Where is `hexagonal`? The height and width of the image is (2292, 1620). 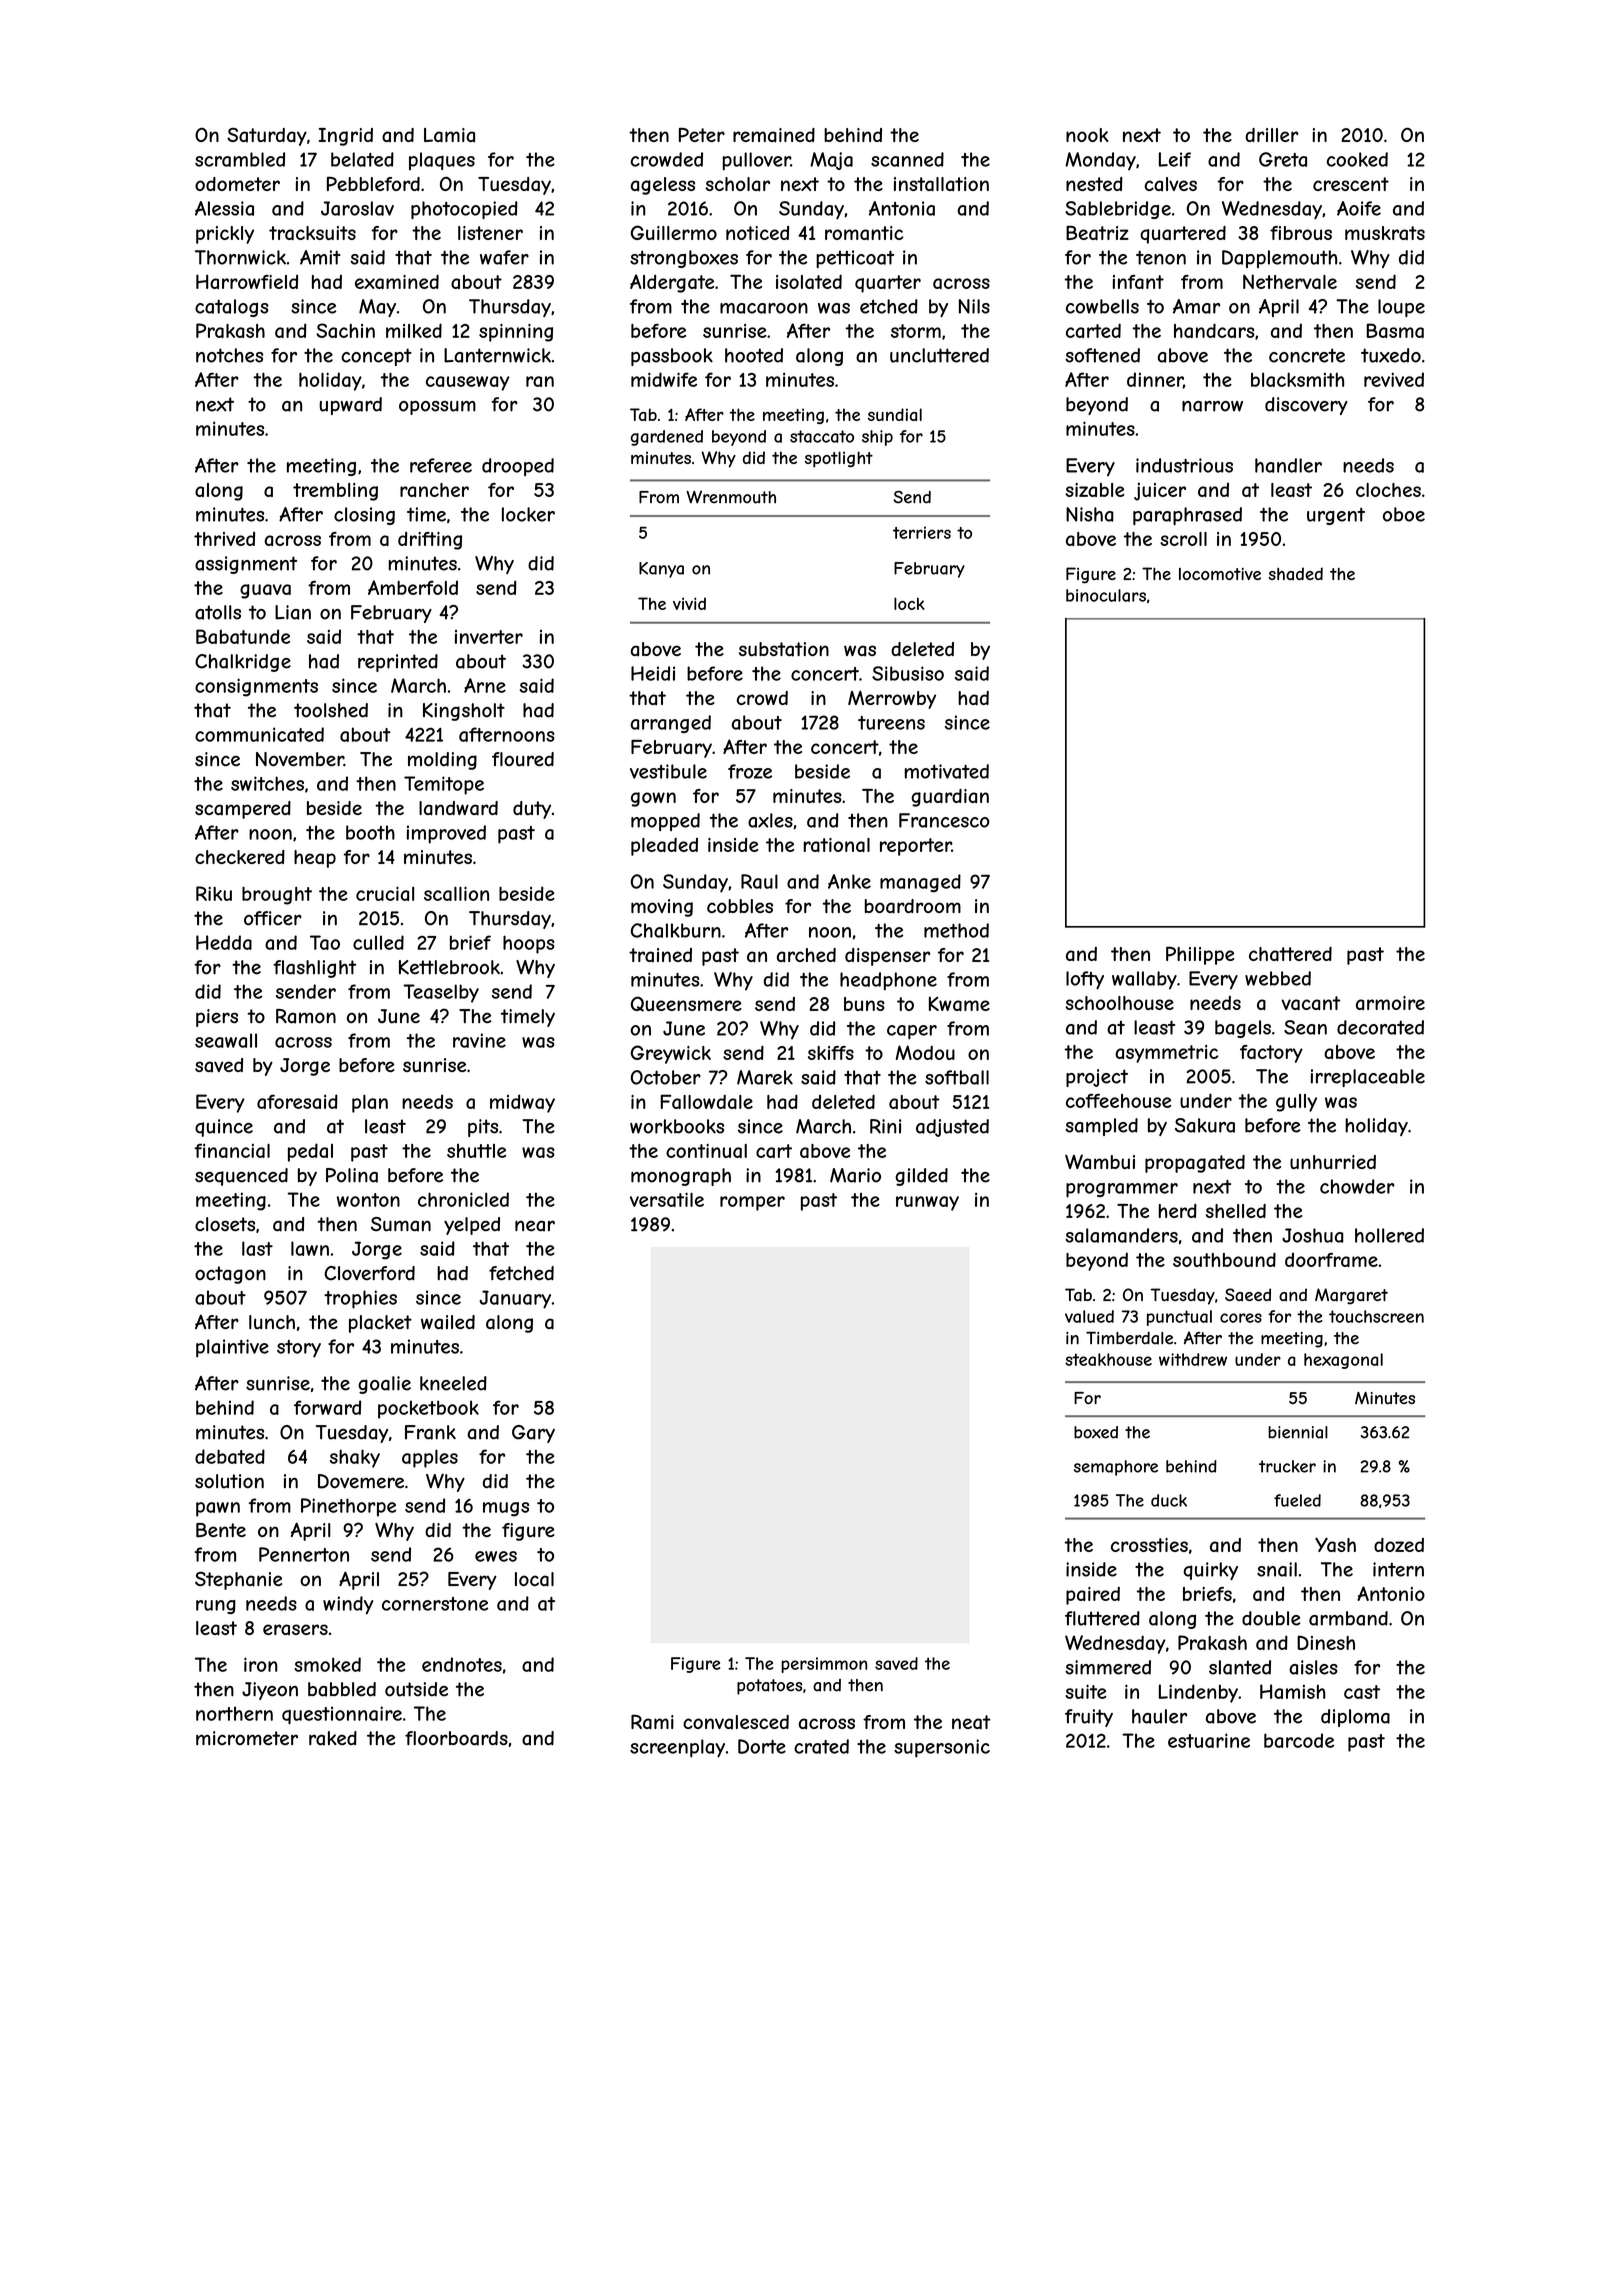 hexagonal is located at coordinates (1343, 1361).
